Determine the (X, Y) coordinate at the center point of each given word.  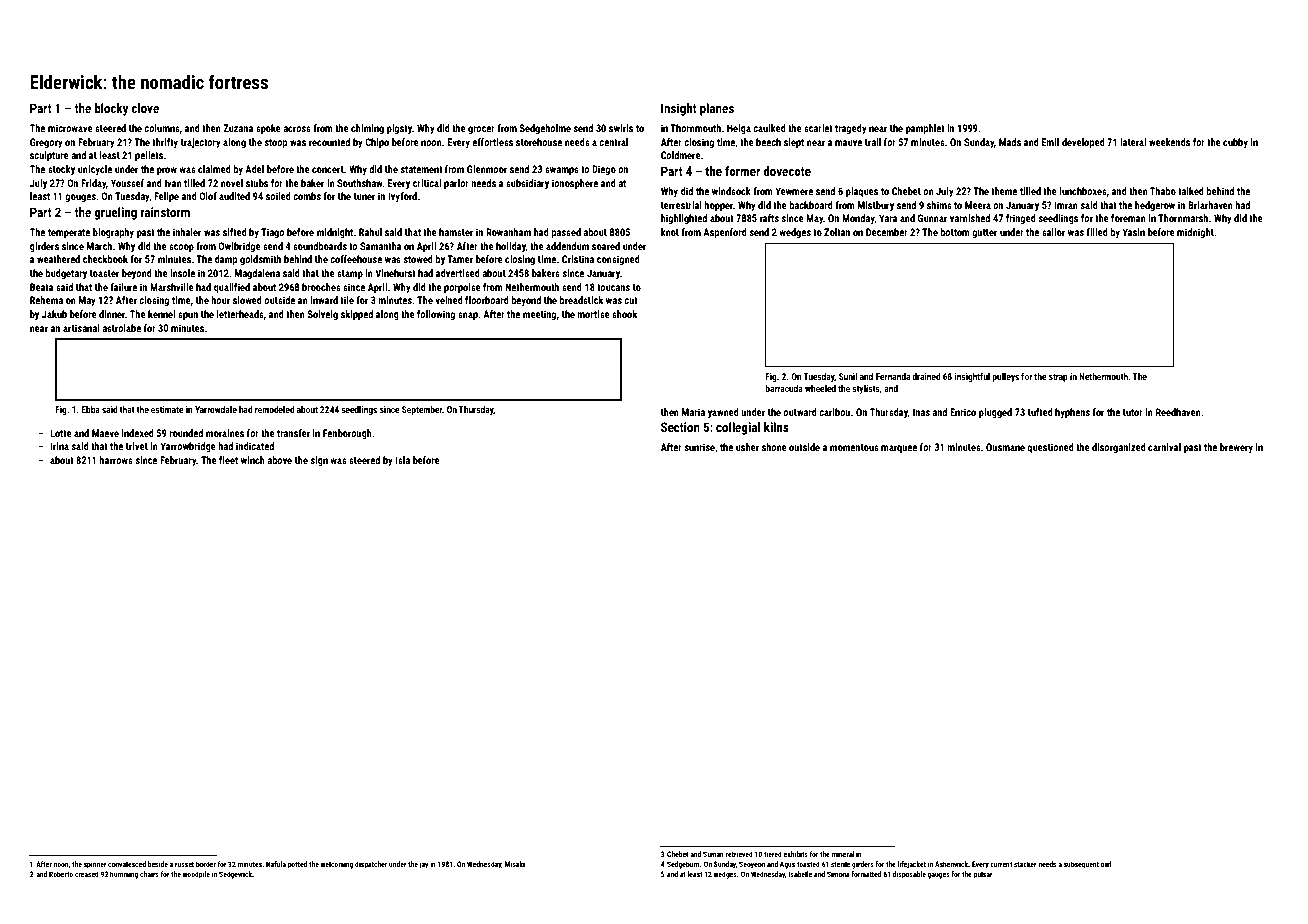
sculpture (49, 156)
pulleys (1005, 377)
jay (424, 865)
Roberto (61, 874)
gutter (985, 233)
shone (774, 447)
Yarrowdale (216, 409)
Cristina (578, 259)
